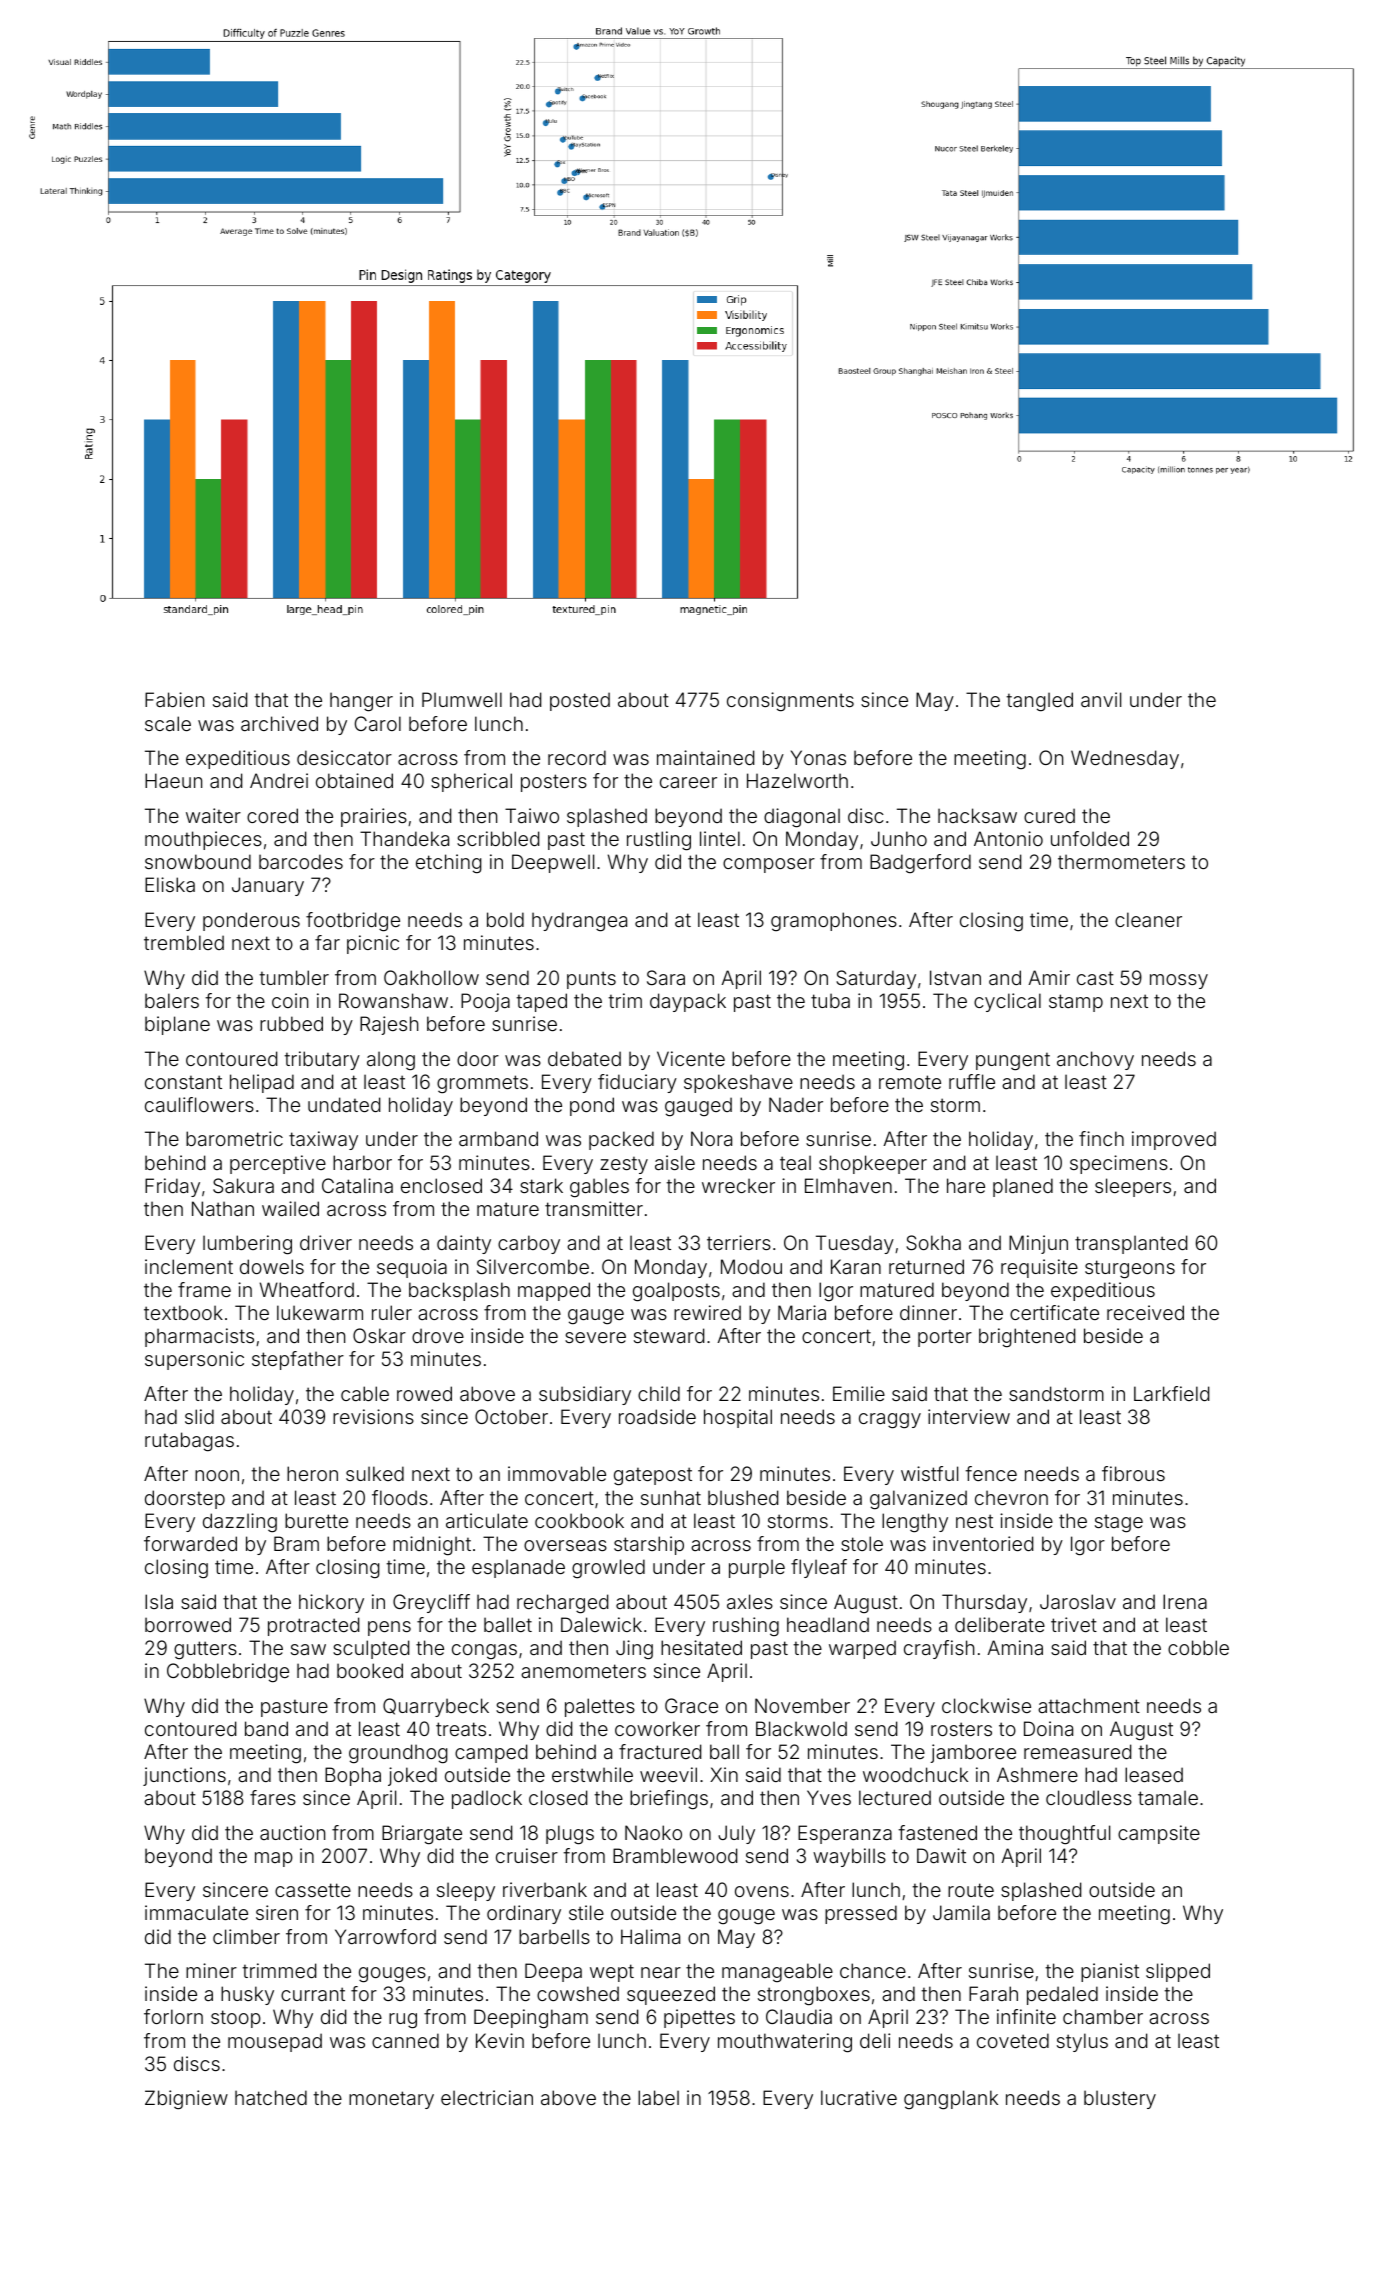  What do you see at coordinates (1090, 838) in the document?
I see `unfolded` at bounding box center [1090, 838].
